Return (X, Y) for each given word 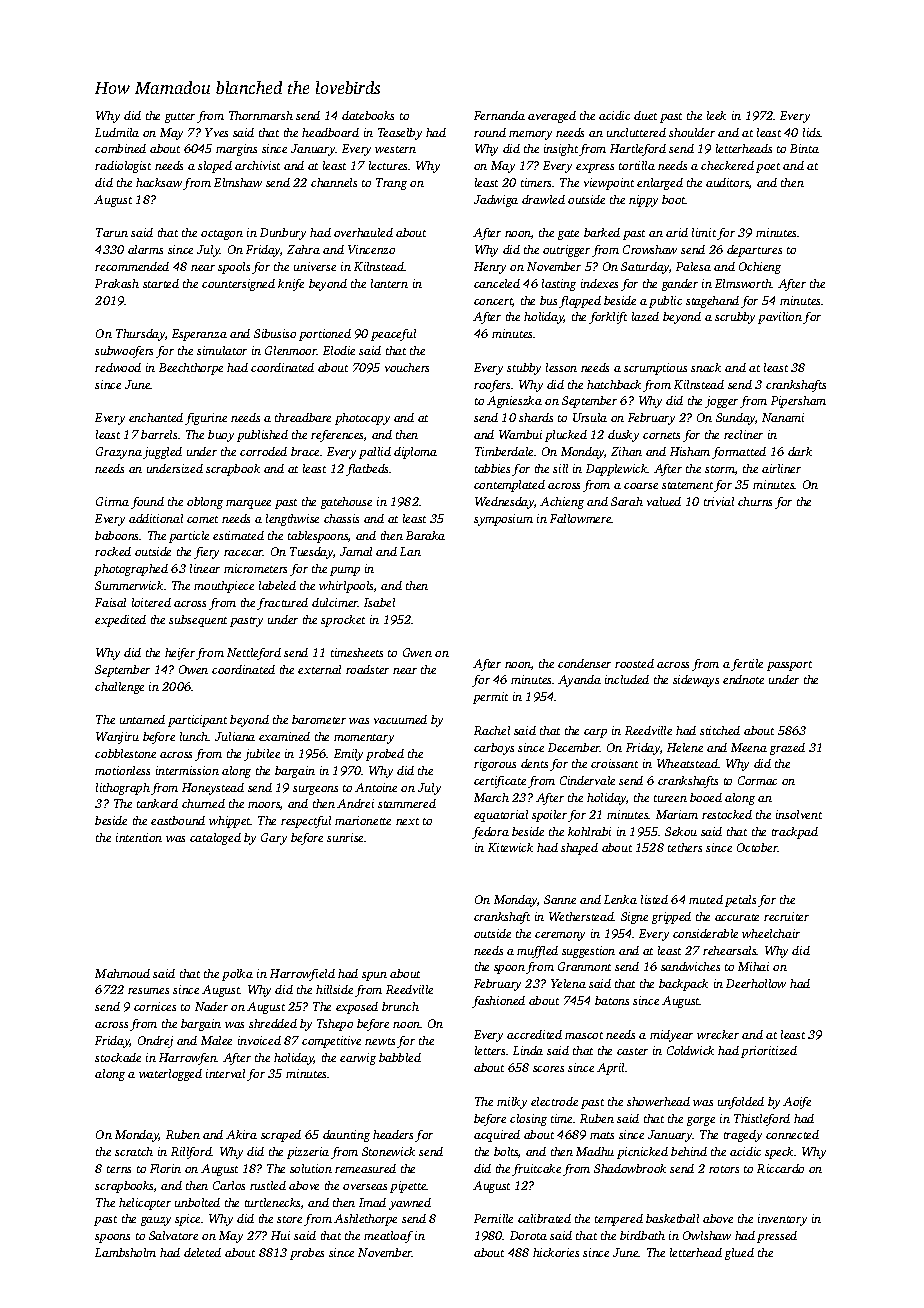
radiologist (123, 167)
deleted (202, 1252)
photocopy (362, 419)
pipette (408, 1187)
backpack (683, 985)
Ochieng (760, 268)
